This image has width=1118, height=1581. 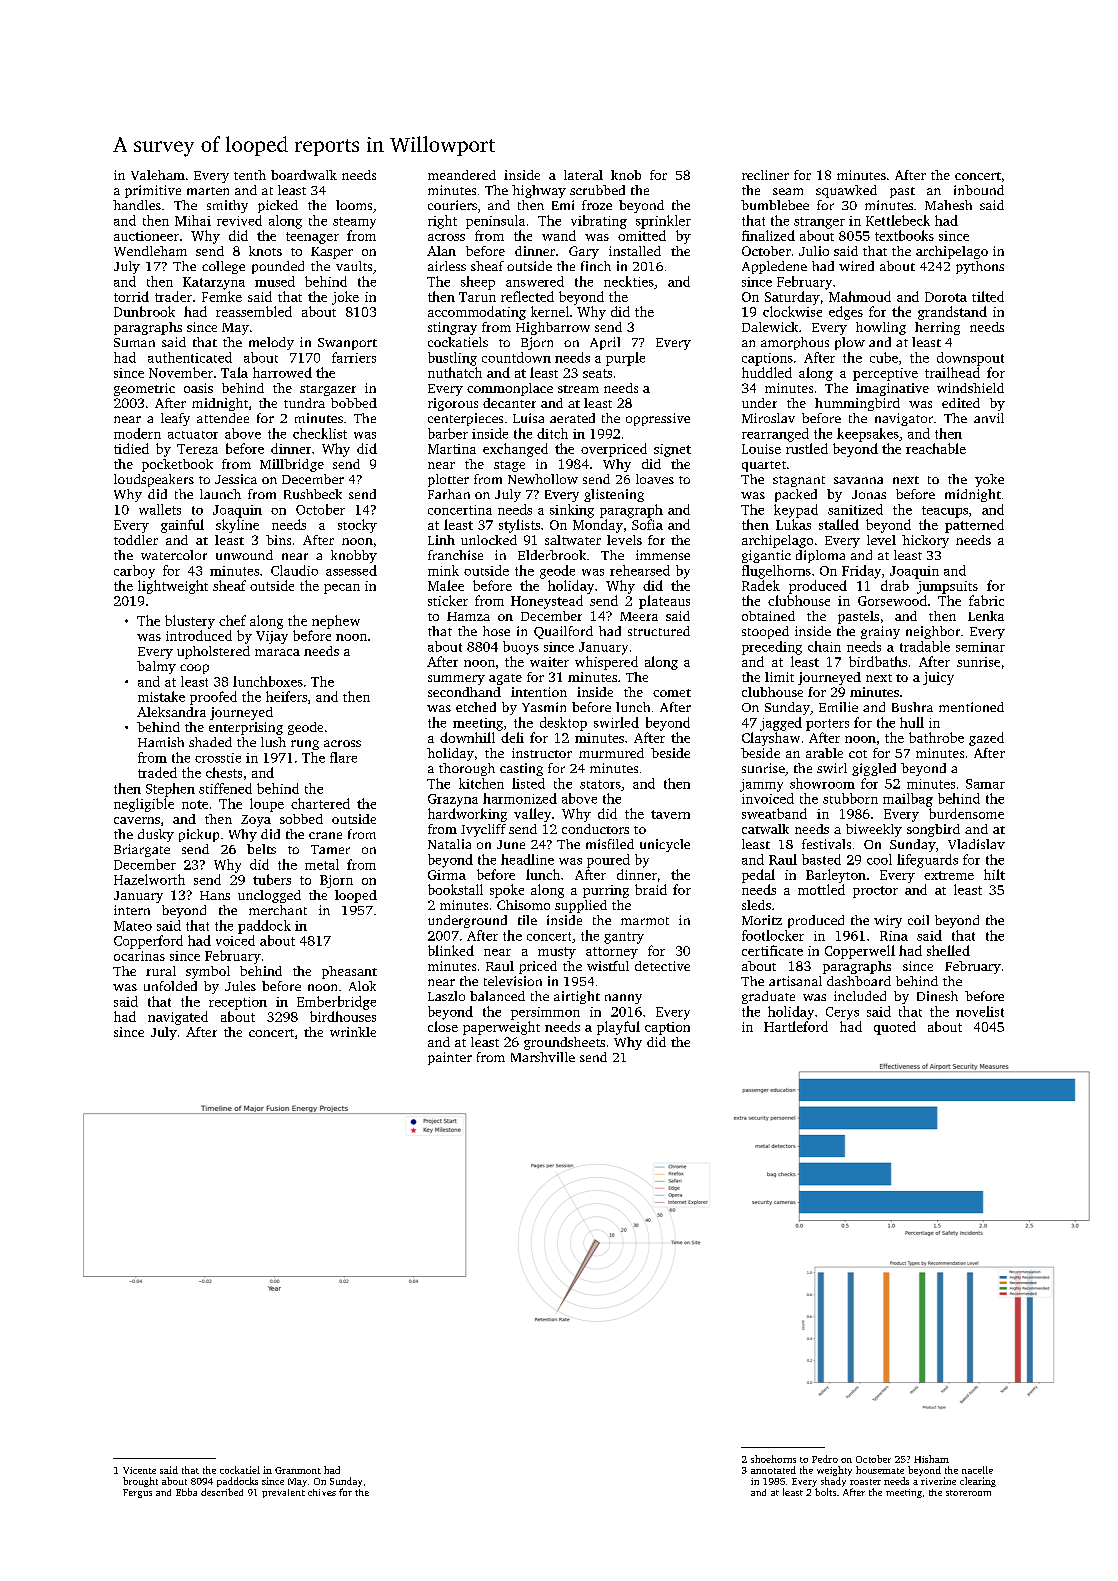 I want to click on Marshville, so click(x=543, y=1057).
